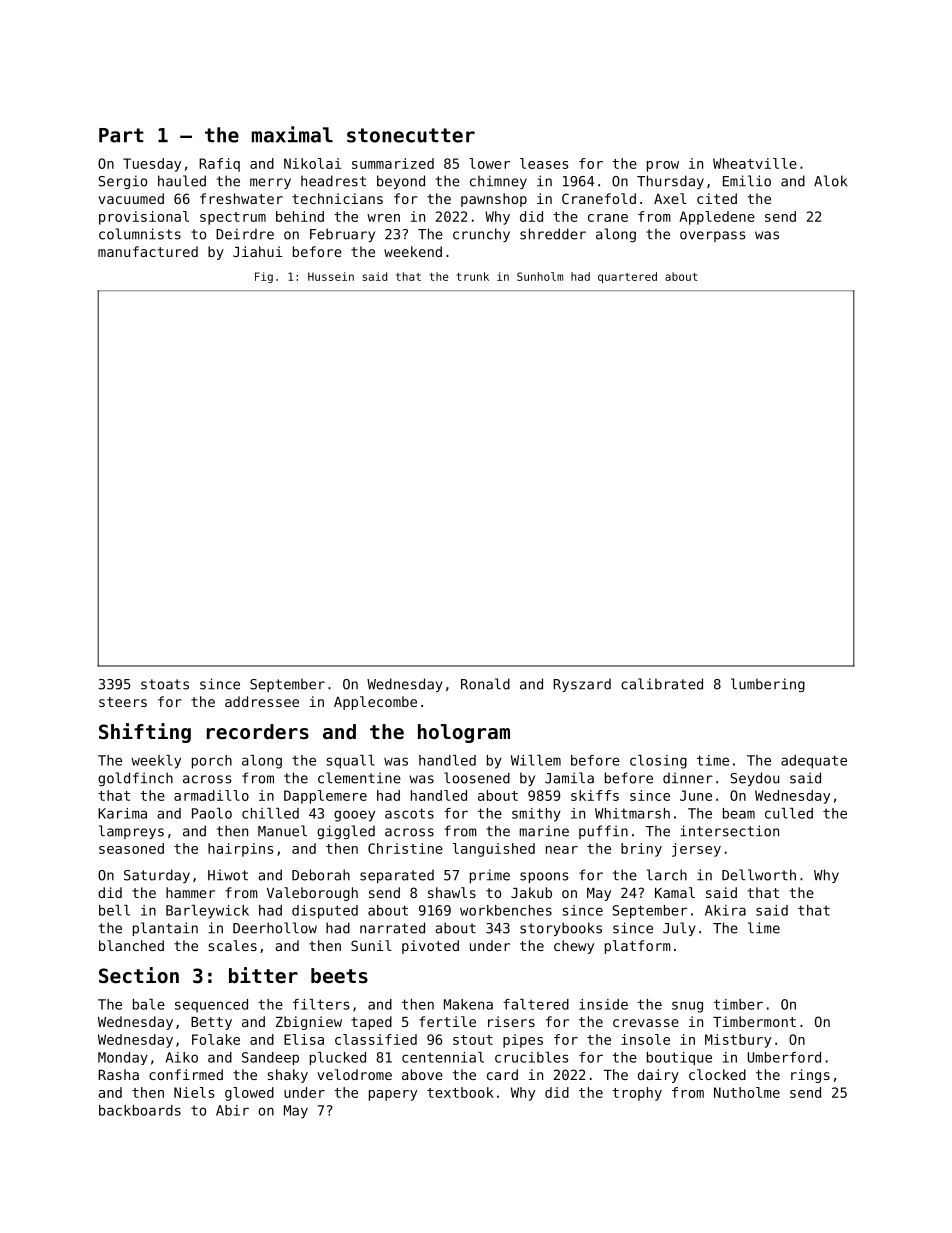 The image size is (952, 1233). I want to click on Deirdre, so click(245, 234).
